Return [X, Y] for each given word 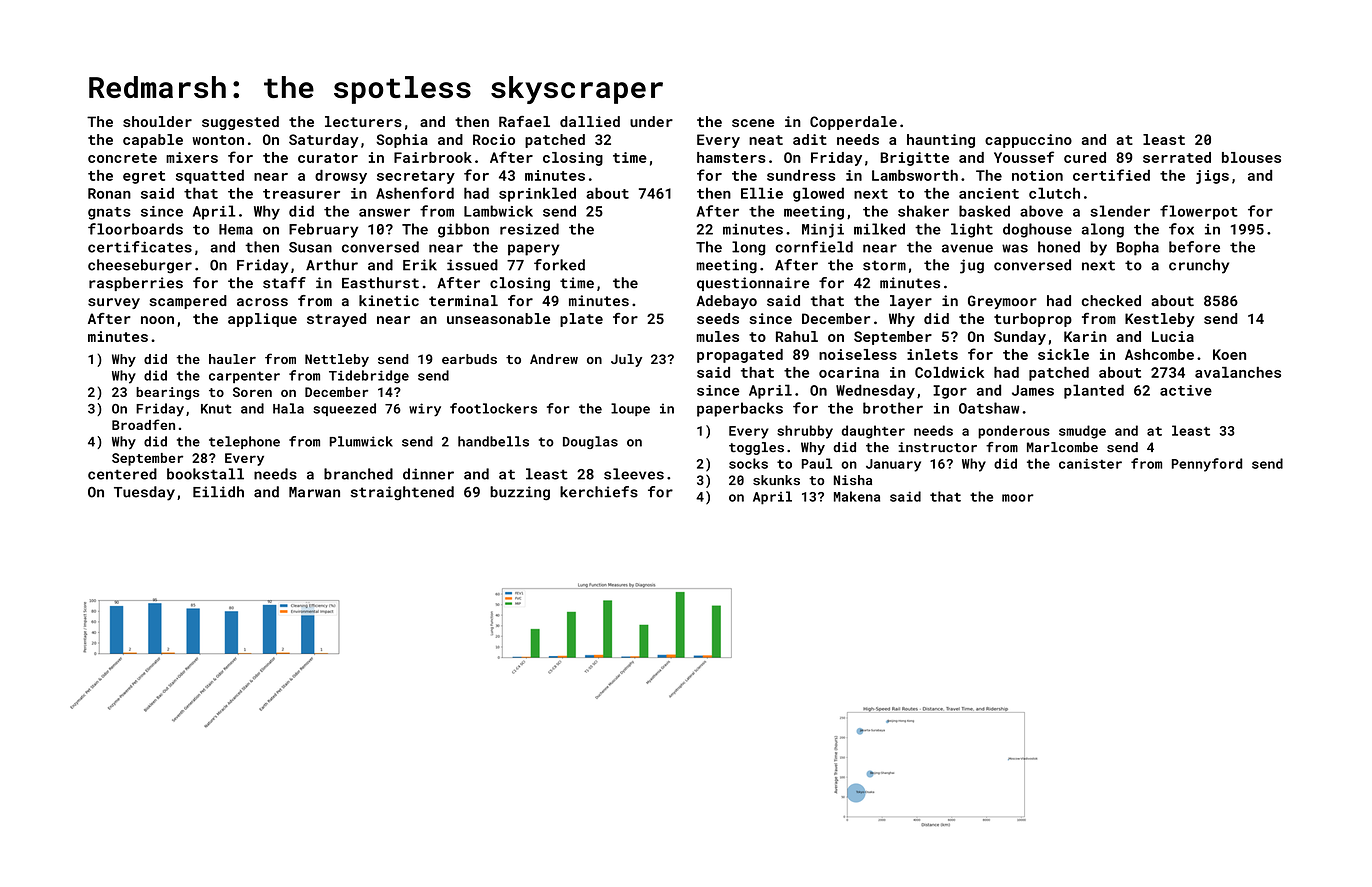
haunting [941, 141]
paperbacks [740, 409]
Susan [310, 247]
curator [328, 158]
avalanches [1238, 372]
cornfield [814, 247]
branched [358, 474]
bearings [167, 393]
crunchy [1199, 266]
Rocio [494, 139]
